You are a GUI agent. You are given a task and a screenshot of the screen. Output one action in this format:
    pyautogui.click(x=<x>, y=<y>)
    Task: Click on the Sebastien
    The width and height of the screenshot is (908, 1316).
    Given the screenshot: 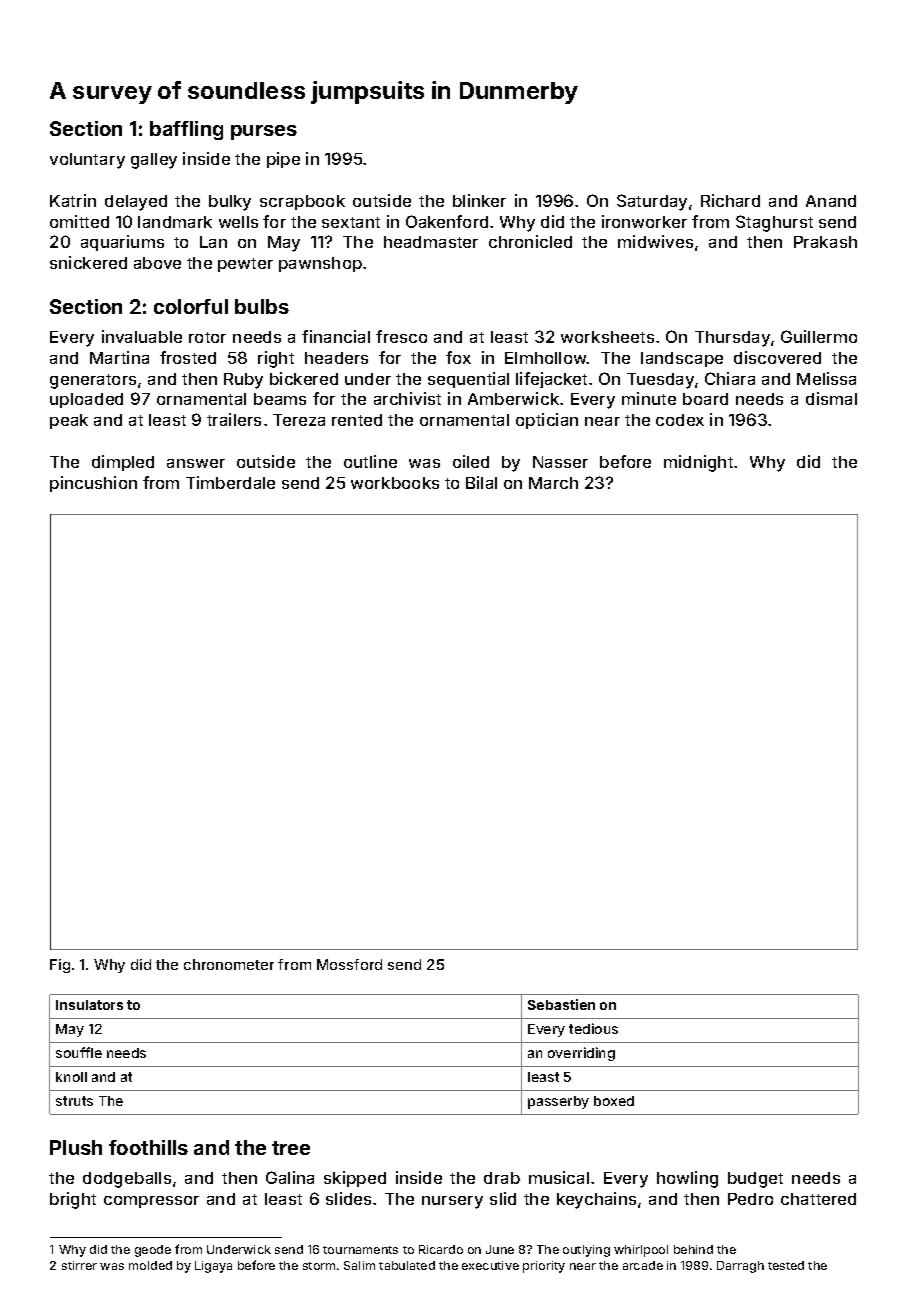 What is the action you would take?
    pyautogui.click(x=561, y=1004)
